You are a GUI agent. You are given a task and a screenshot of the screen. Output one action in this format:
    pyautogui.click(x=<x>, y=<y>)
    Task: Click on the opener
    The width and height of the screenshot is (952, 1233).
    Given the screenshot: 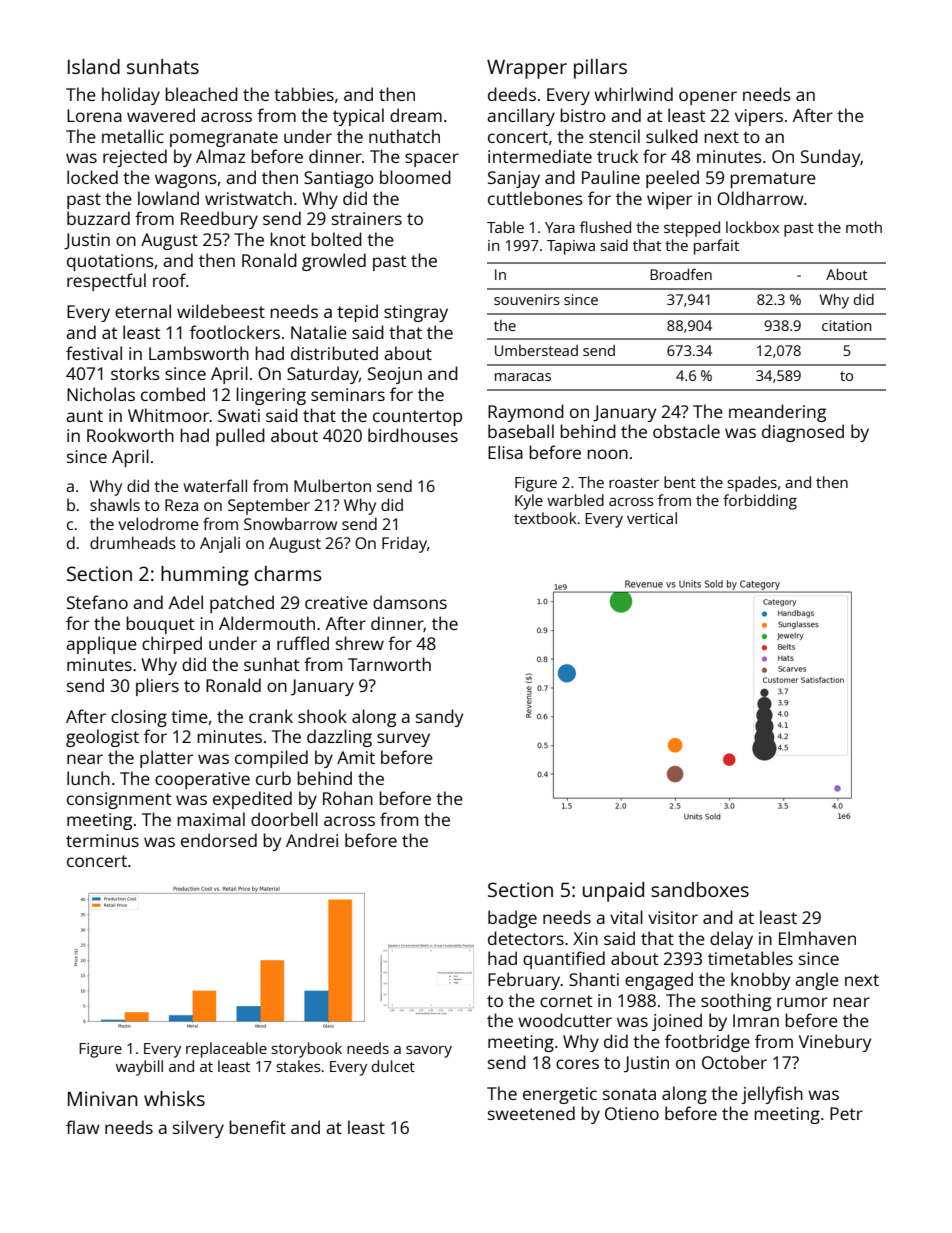 What is the action you would take?
    pyautogui.click(x=708, y=98)
